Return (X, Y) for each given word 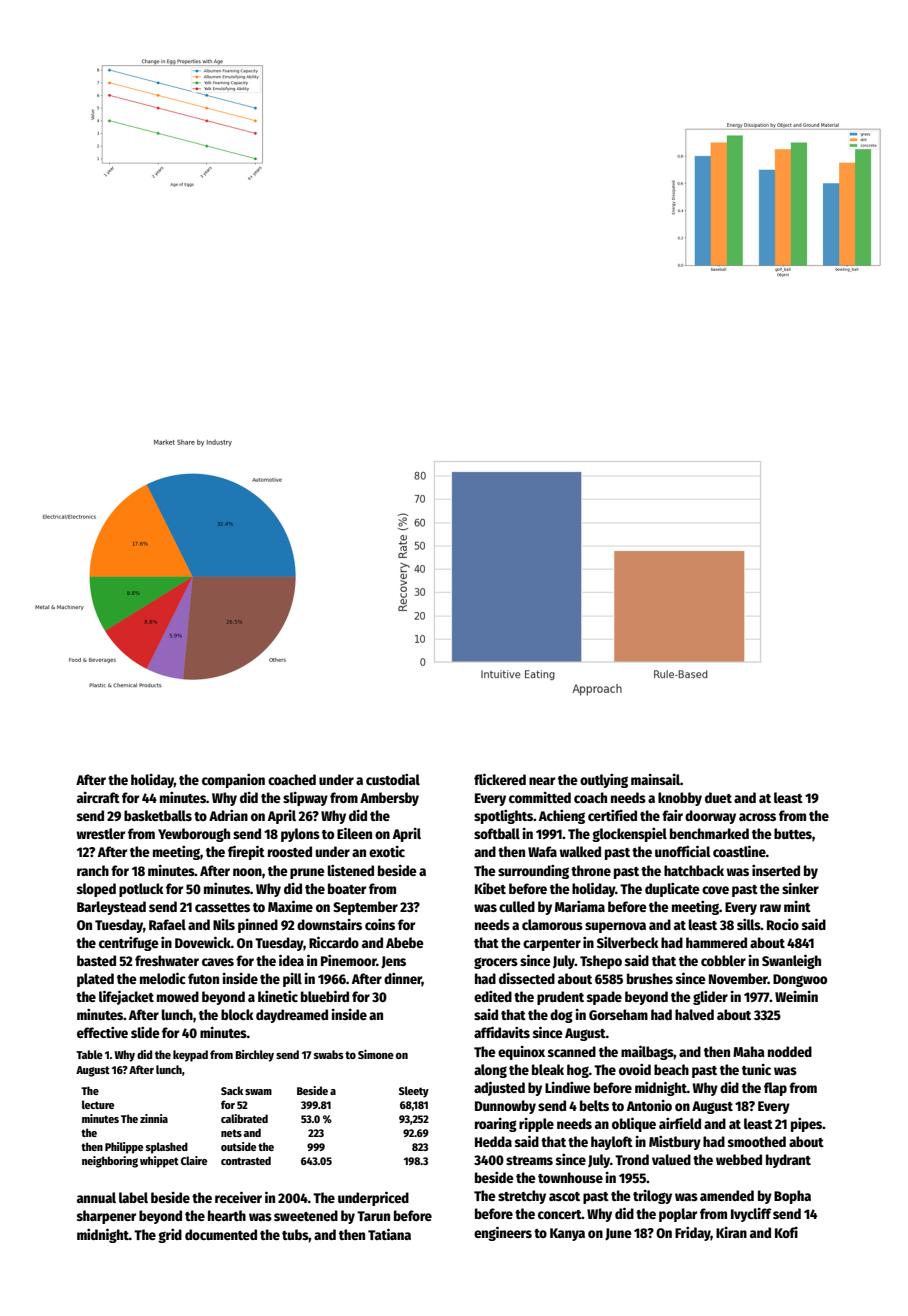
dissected (527, 978)
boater (347, 888)
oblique (634, 1124)
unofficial (683, 851)
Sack (232, 1090)
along (490, 1071)
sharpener (106, 1217)
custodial (393, 779)
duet (718, 797)
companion (233, 781)
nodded (790, 1051)
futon (203, 978)
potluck (141, 890)
